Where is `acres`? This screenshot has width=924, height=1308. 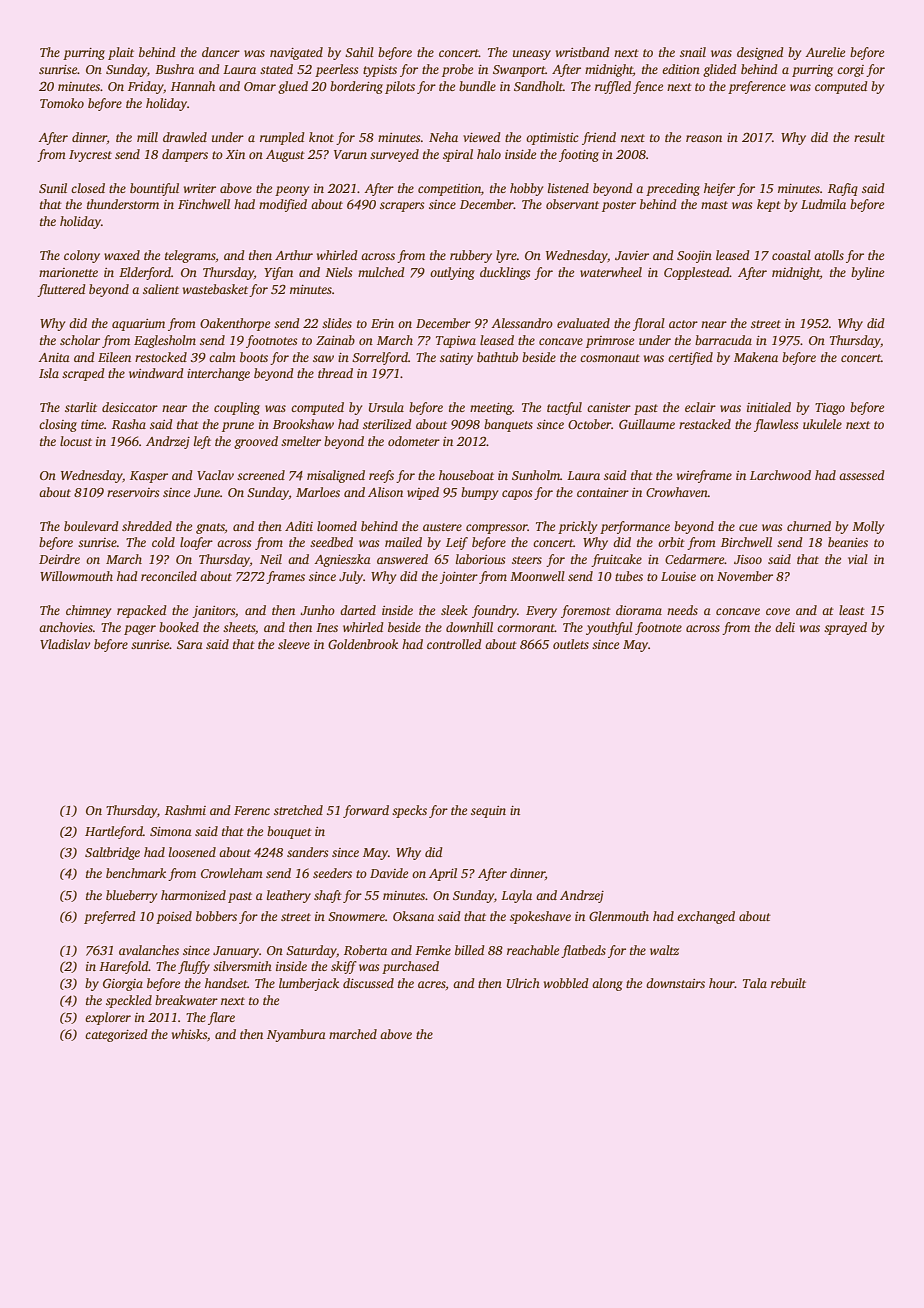
acres is located at coordinates (432, 984).
